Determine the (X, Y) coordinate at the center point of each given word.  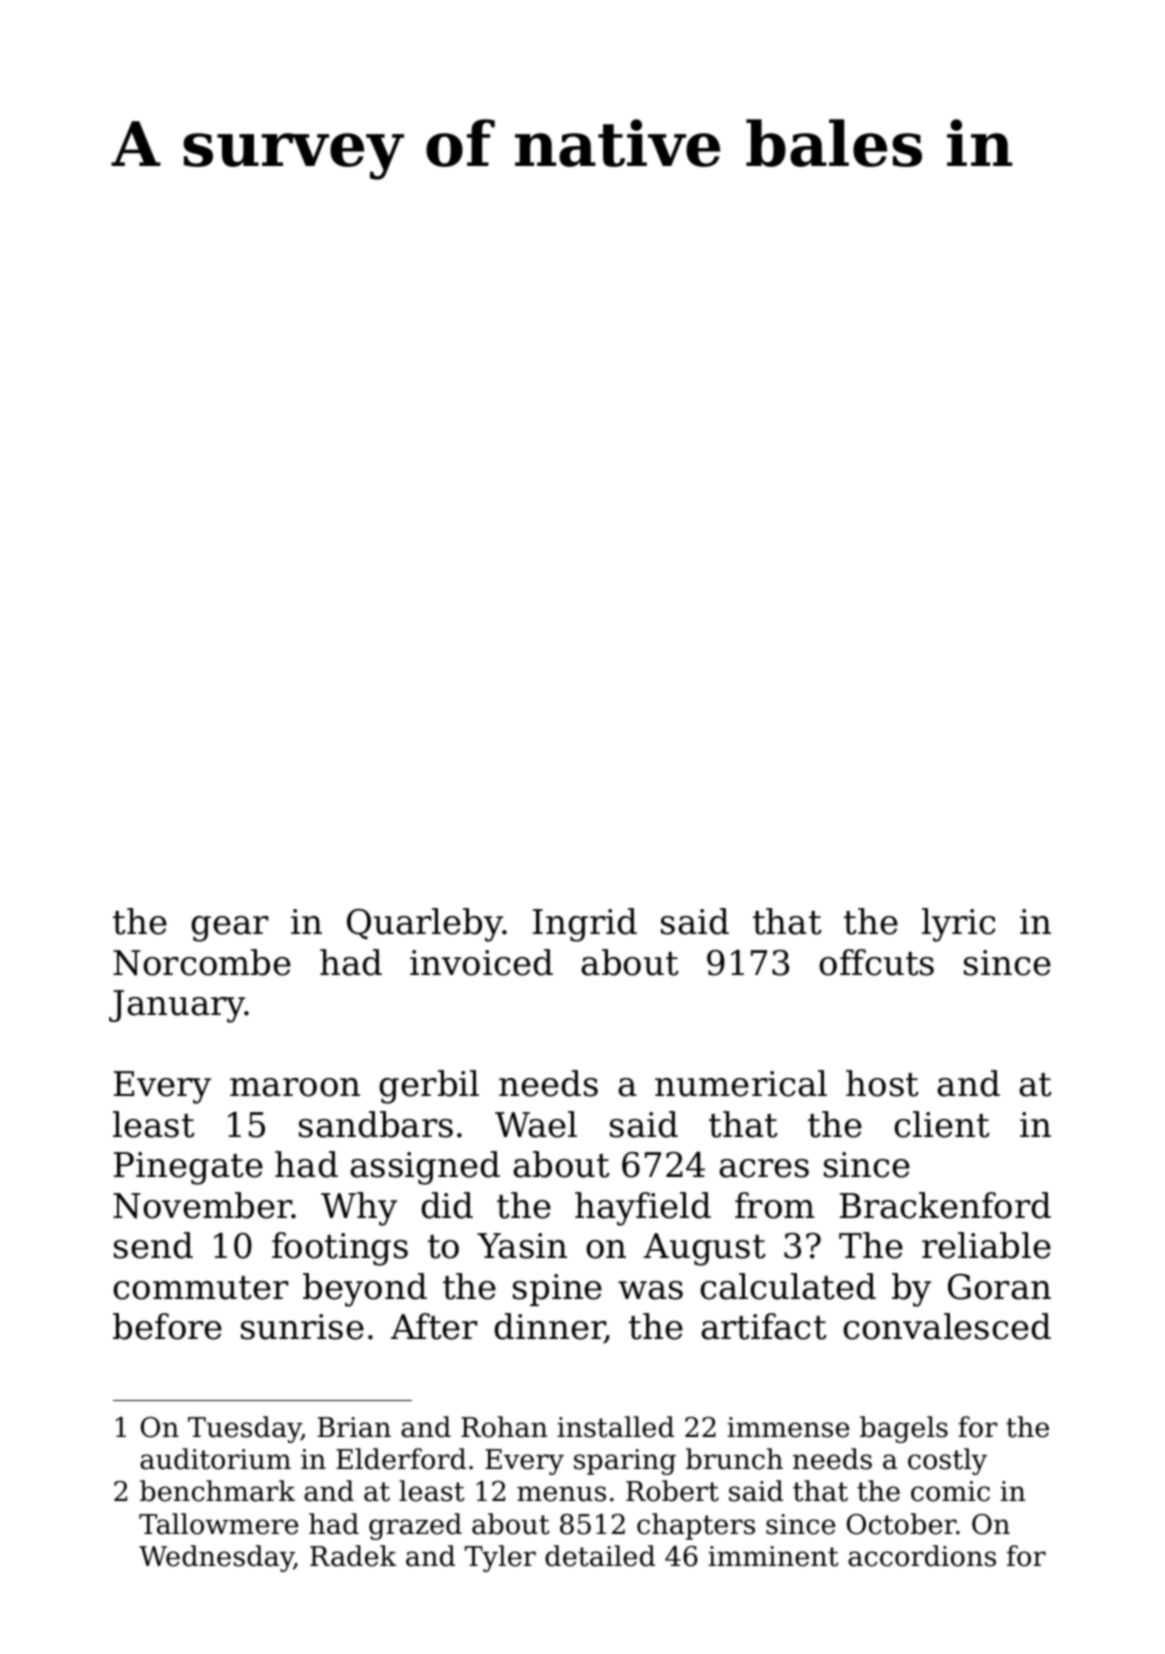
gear (230, 929)
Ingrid (585, 925)
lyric (959, 925)
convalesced (947, 1326)
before (167, 1326)
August (705, 1249)
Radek (353, 1556)
